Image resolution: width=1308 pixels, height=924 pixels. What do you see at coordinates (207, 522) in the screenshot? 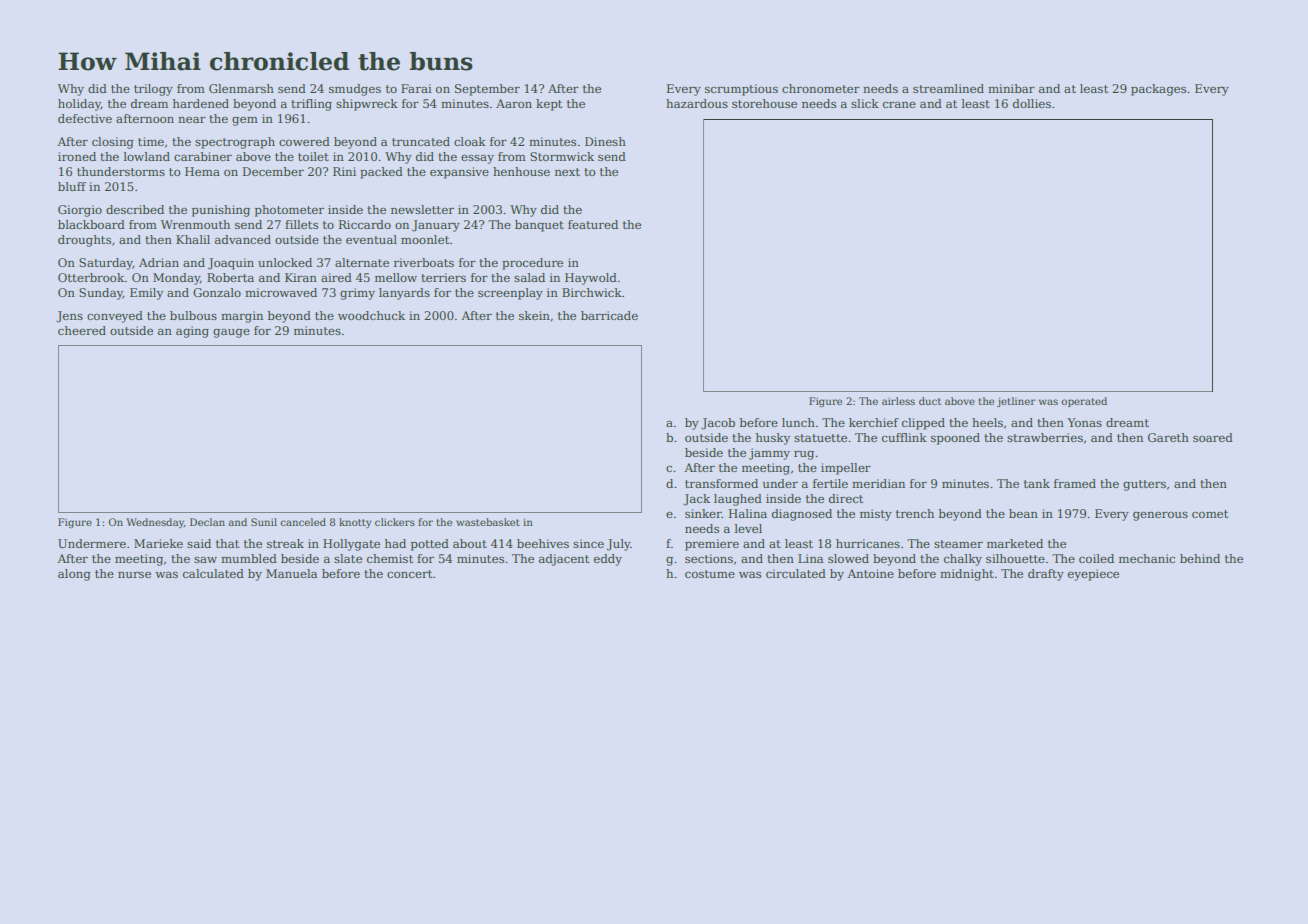
I see `Declan` at bounding box center [207, 522].
